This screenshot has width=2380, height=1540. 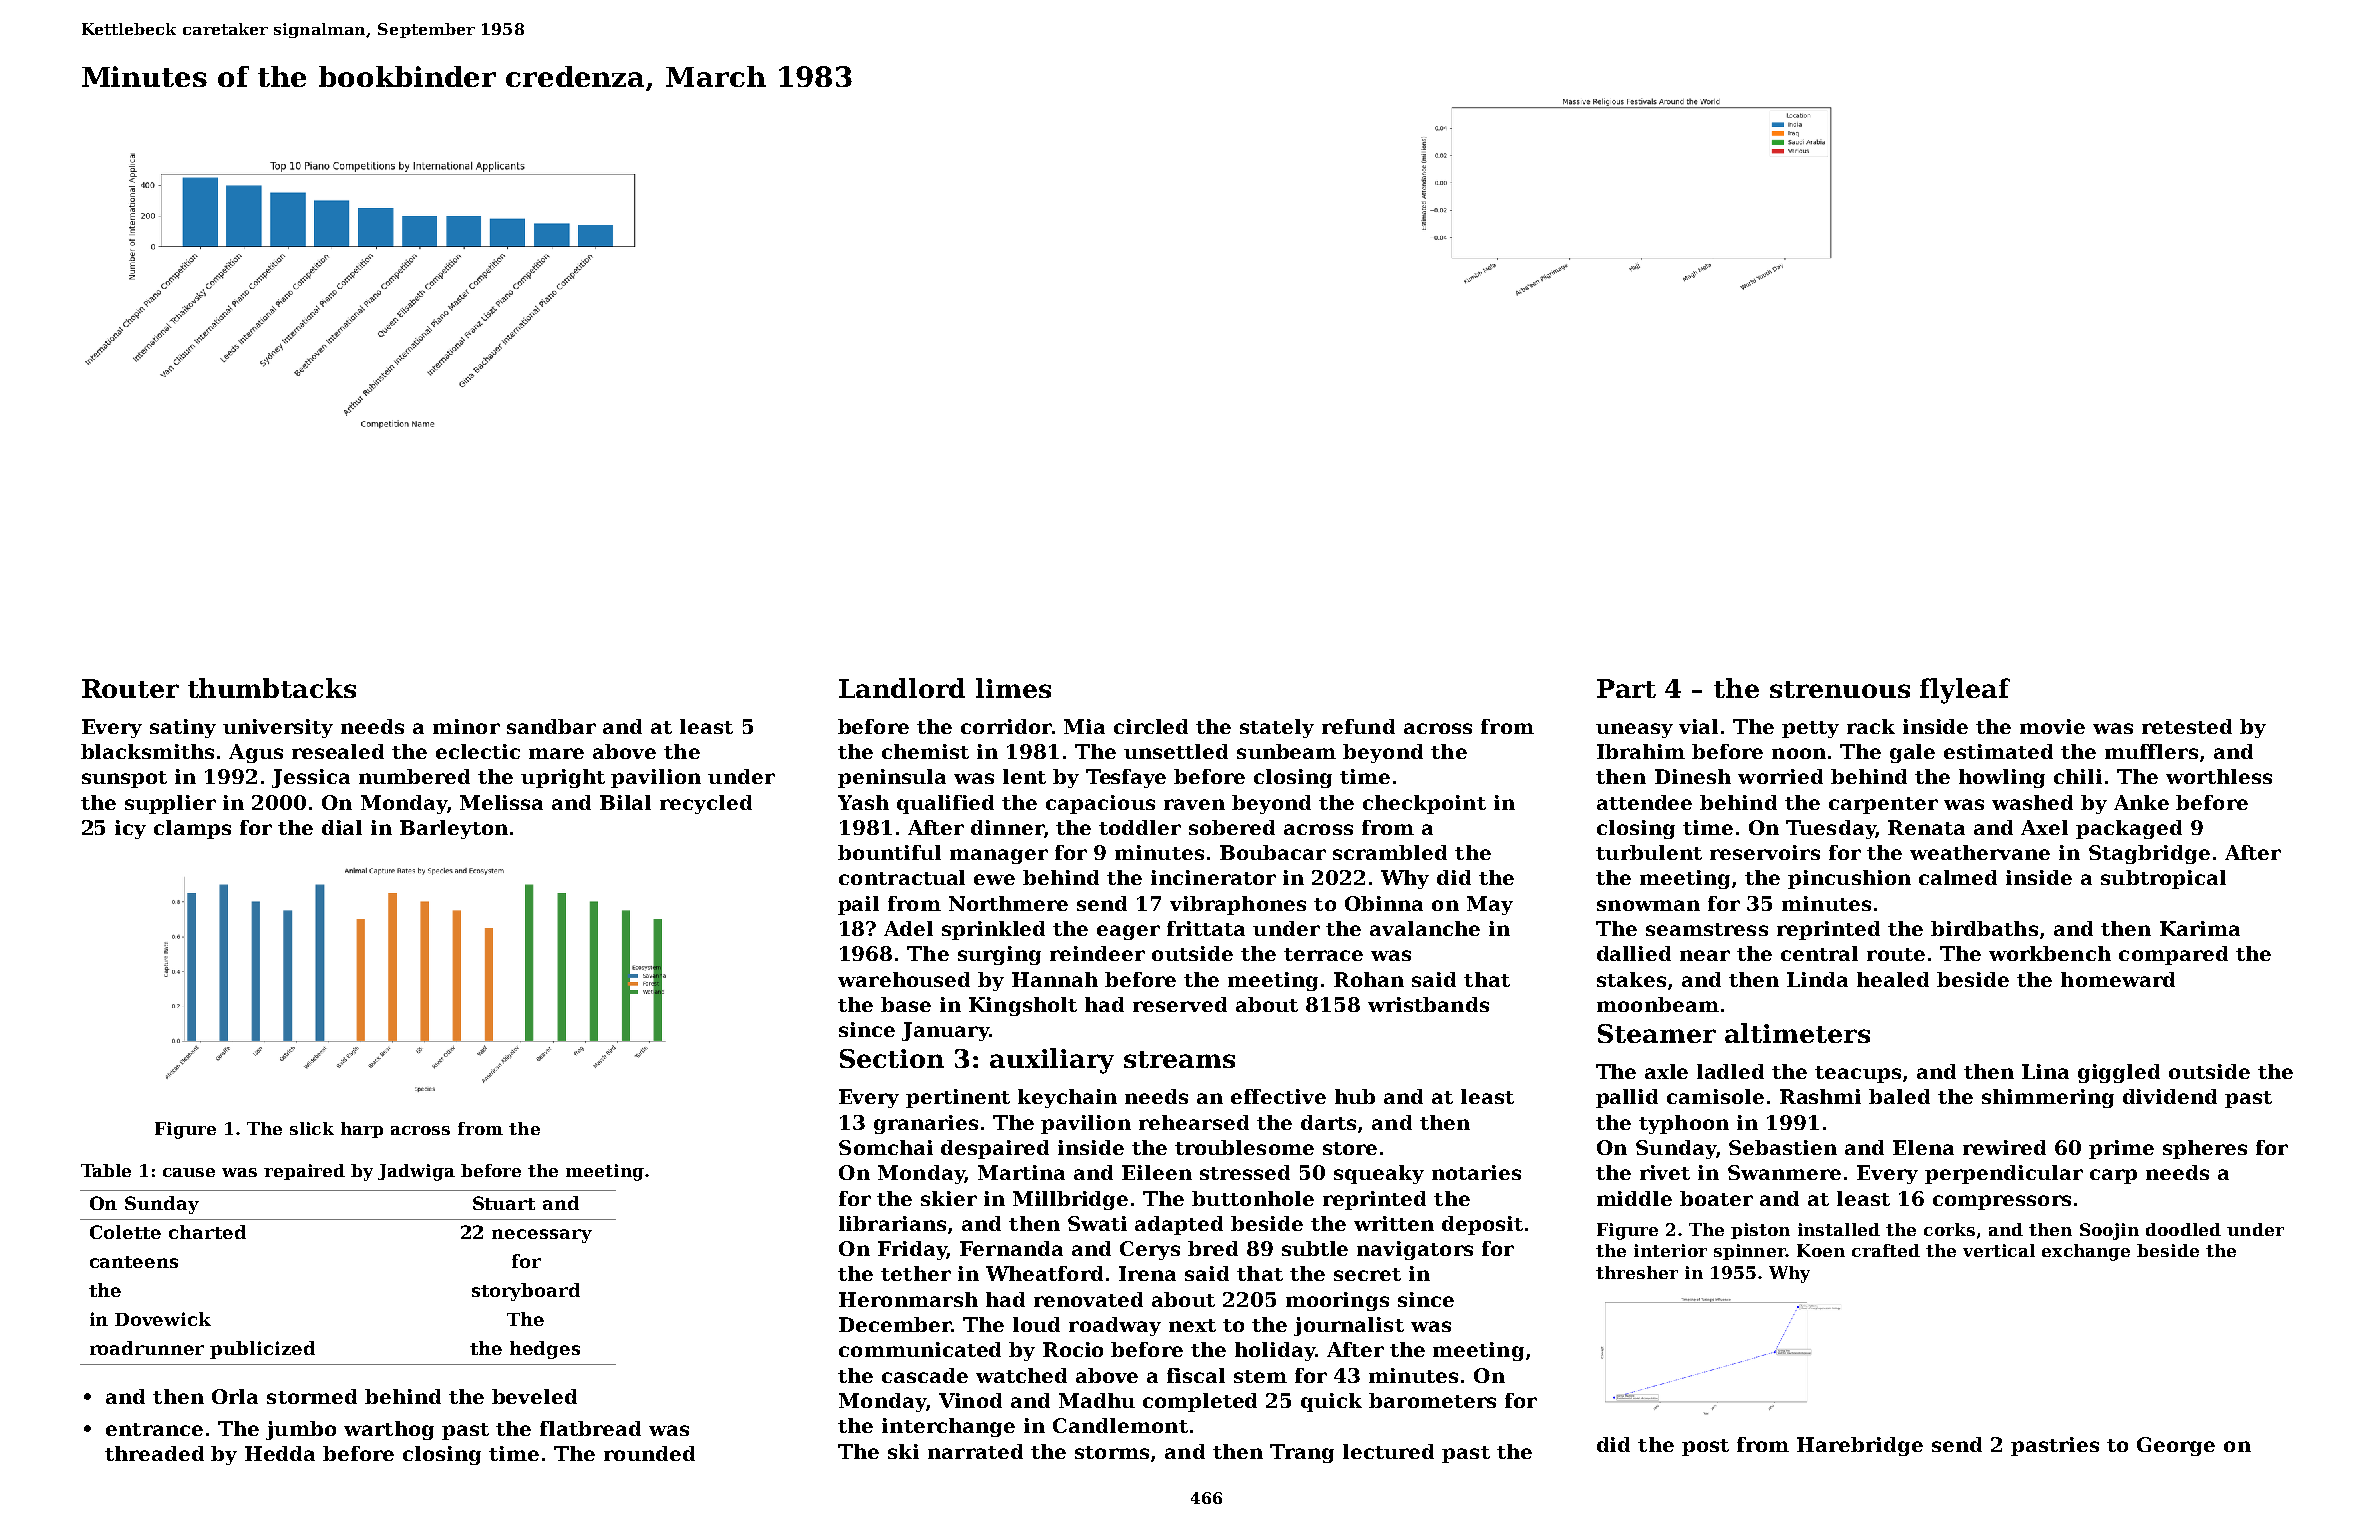 I want to click on rivet, so click(x=1665, y=1172).
